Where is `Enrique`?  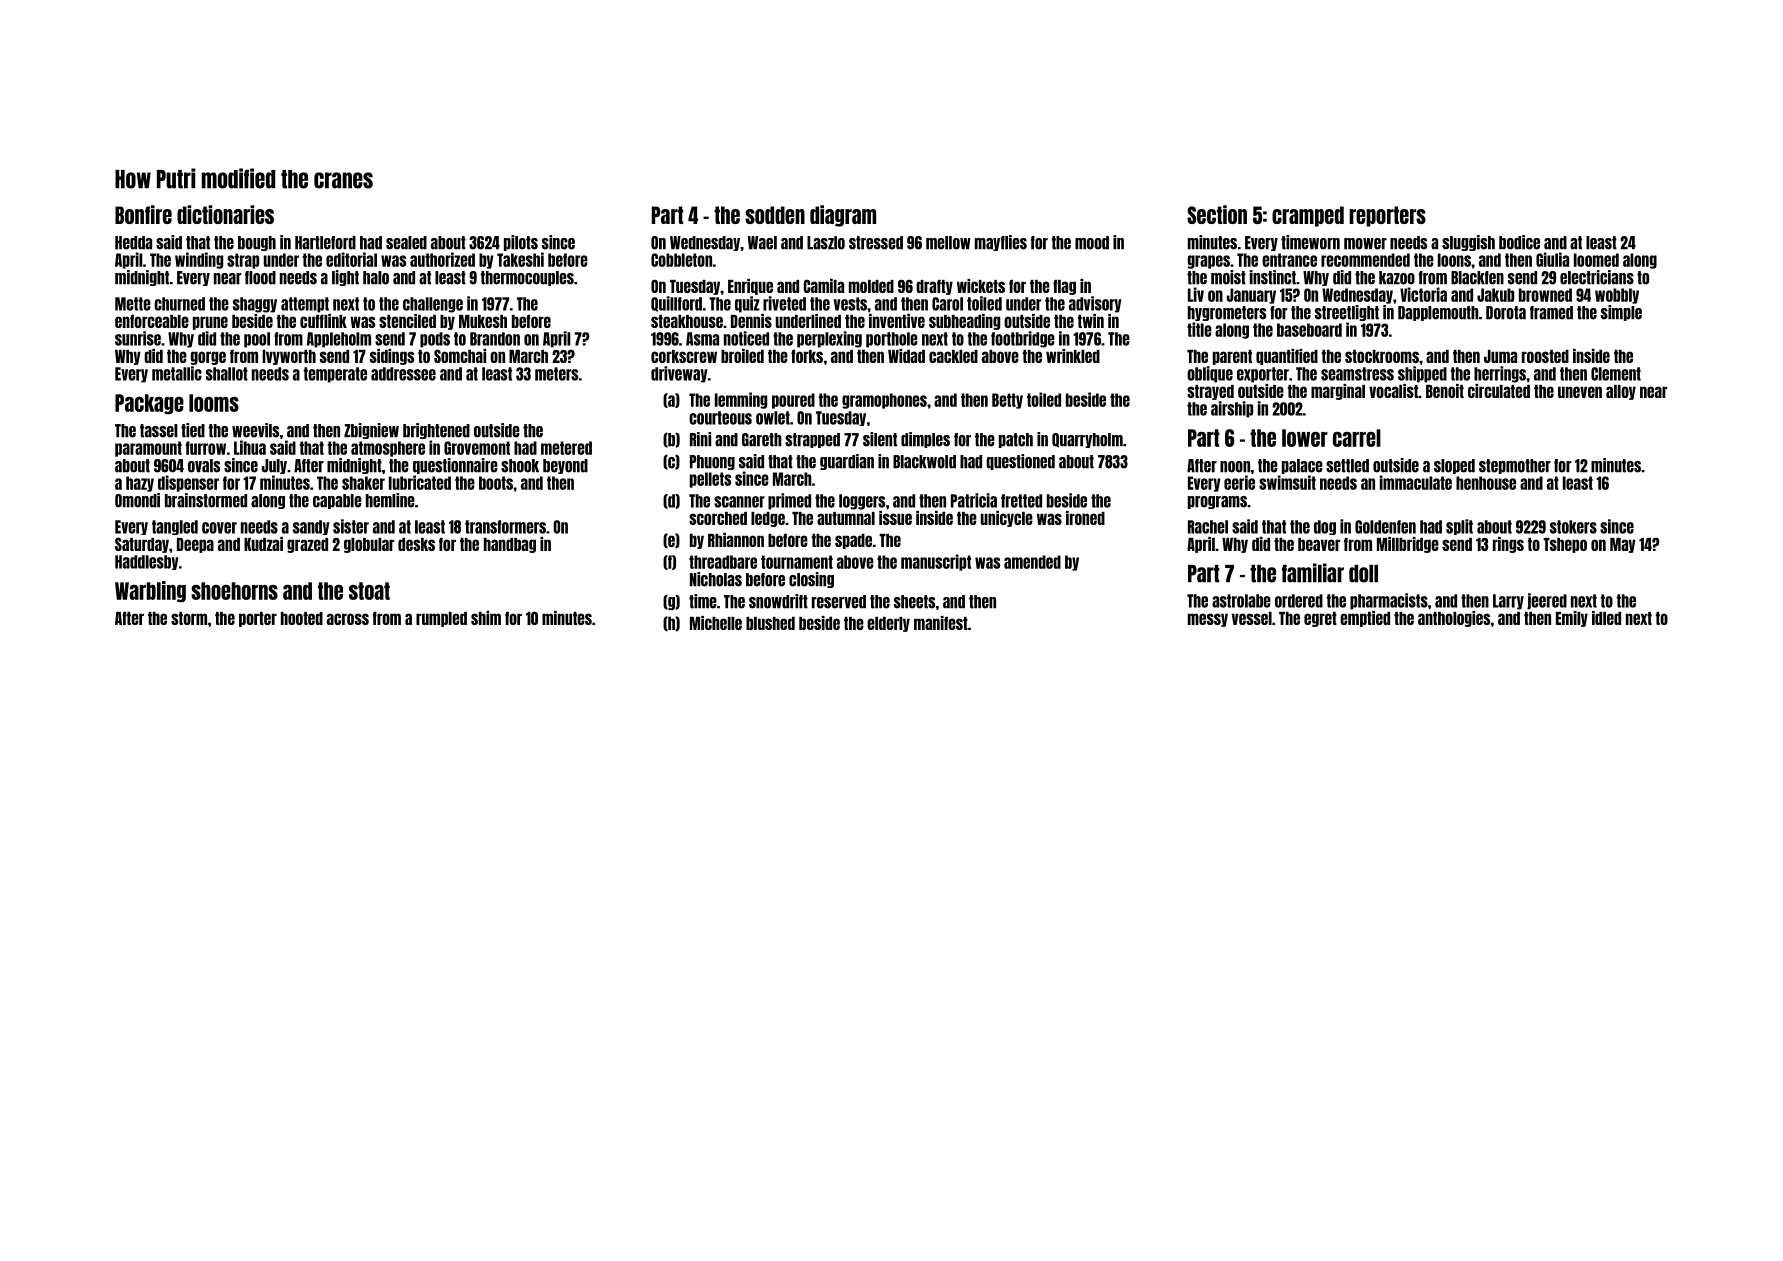
Enrique is located at coordinates (750, 287).
